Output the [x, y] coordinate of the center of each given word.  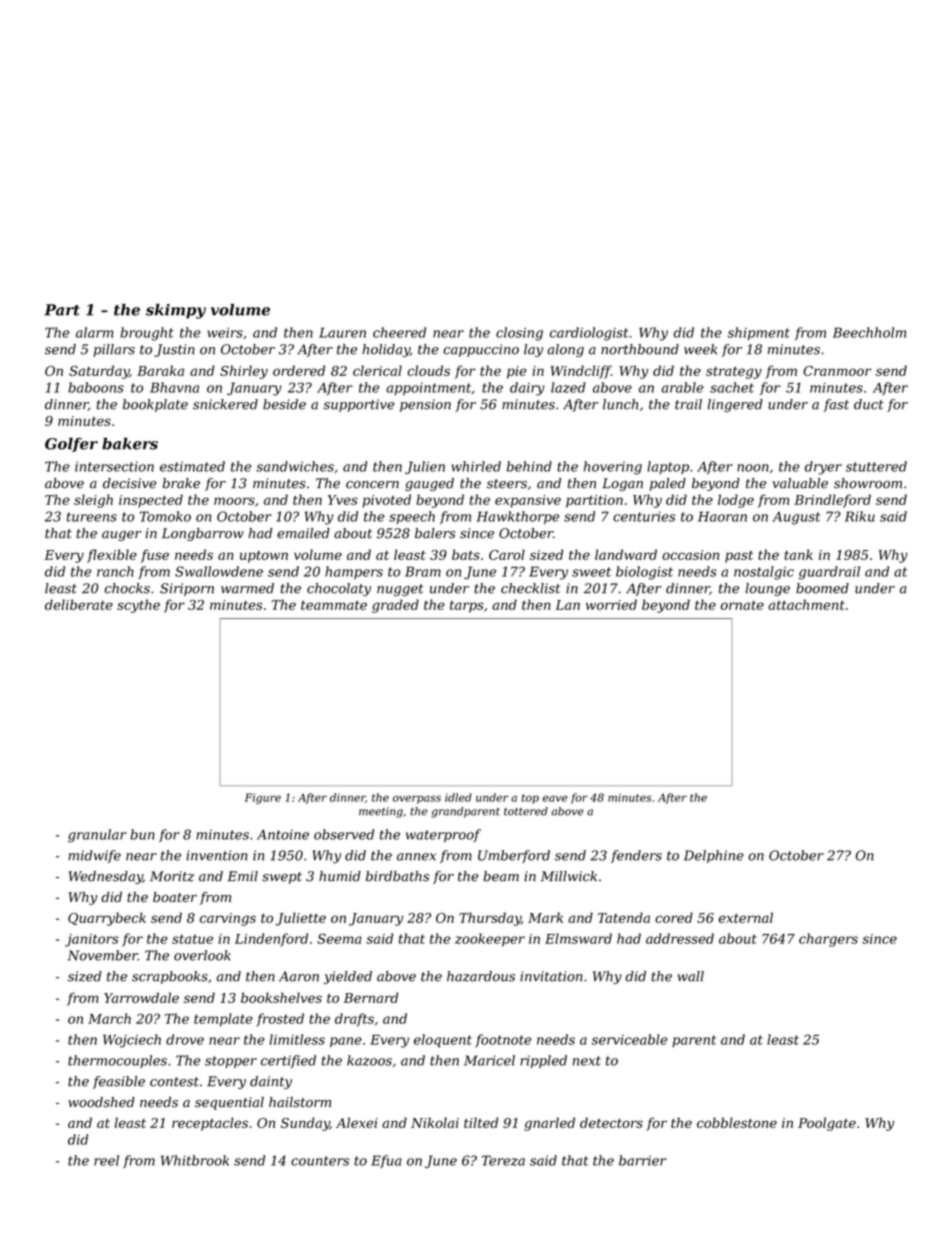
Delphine [714, 856]
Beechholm [869, 332]
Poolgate [827, 1124]
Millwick [569, 876]
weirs [225, 333]
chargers [828, 940]
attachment [806, 604]
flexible [112, 556]
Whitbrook [195, 1160]
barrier [643, 1160]
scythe [138, 606]
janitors [92, 940]
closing [519, 334]
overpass [417, 799]
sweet [591, 572]
